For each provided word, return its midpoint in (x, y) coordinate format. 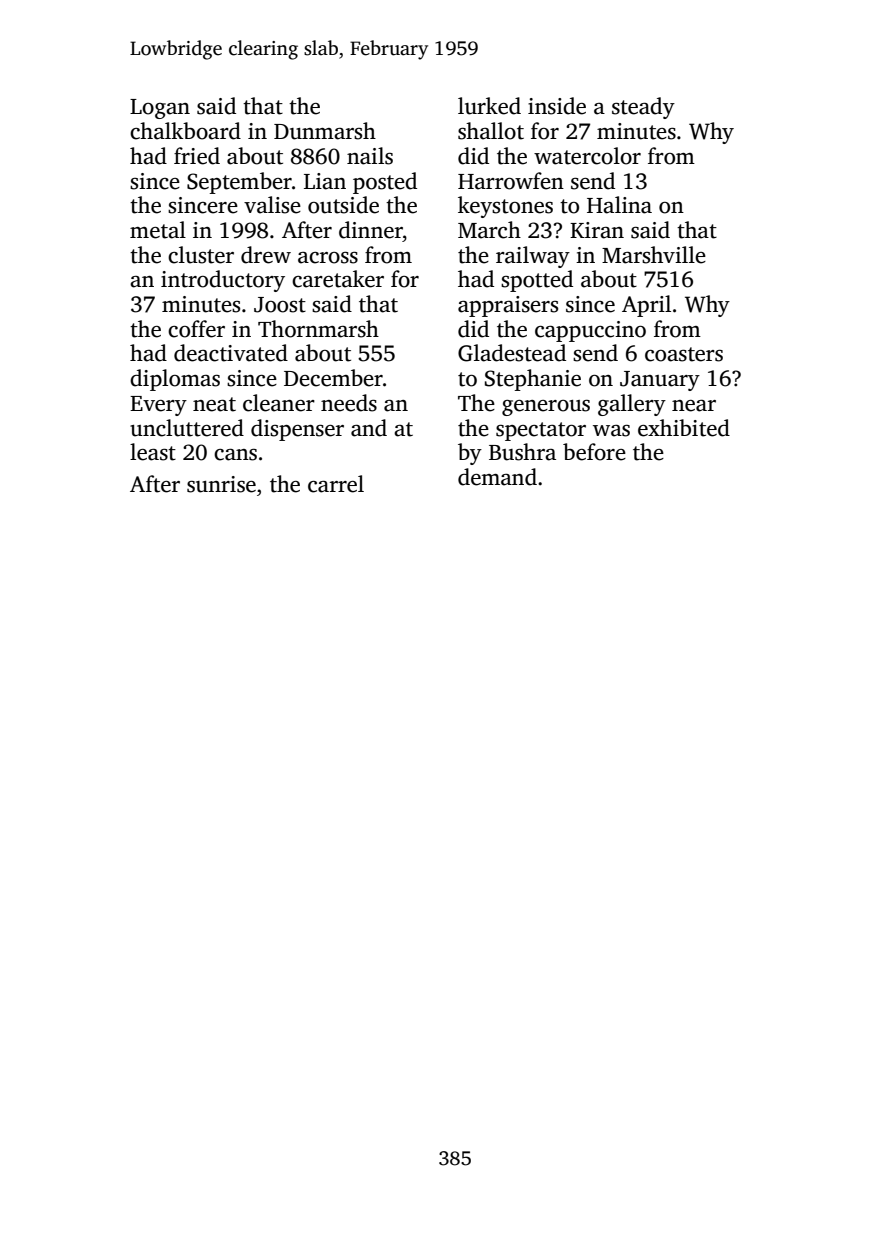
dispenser (297, 430)
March (489, 230)
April (646, 306)
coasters (684, 354)
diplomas (175, 380)
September (239, 183)
